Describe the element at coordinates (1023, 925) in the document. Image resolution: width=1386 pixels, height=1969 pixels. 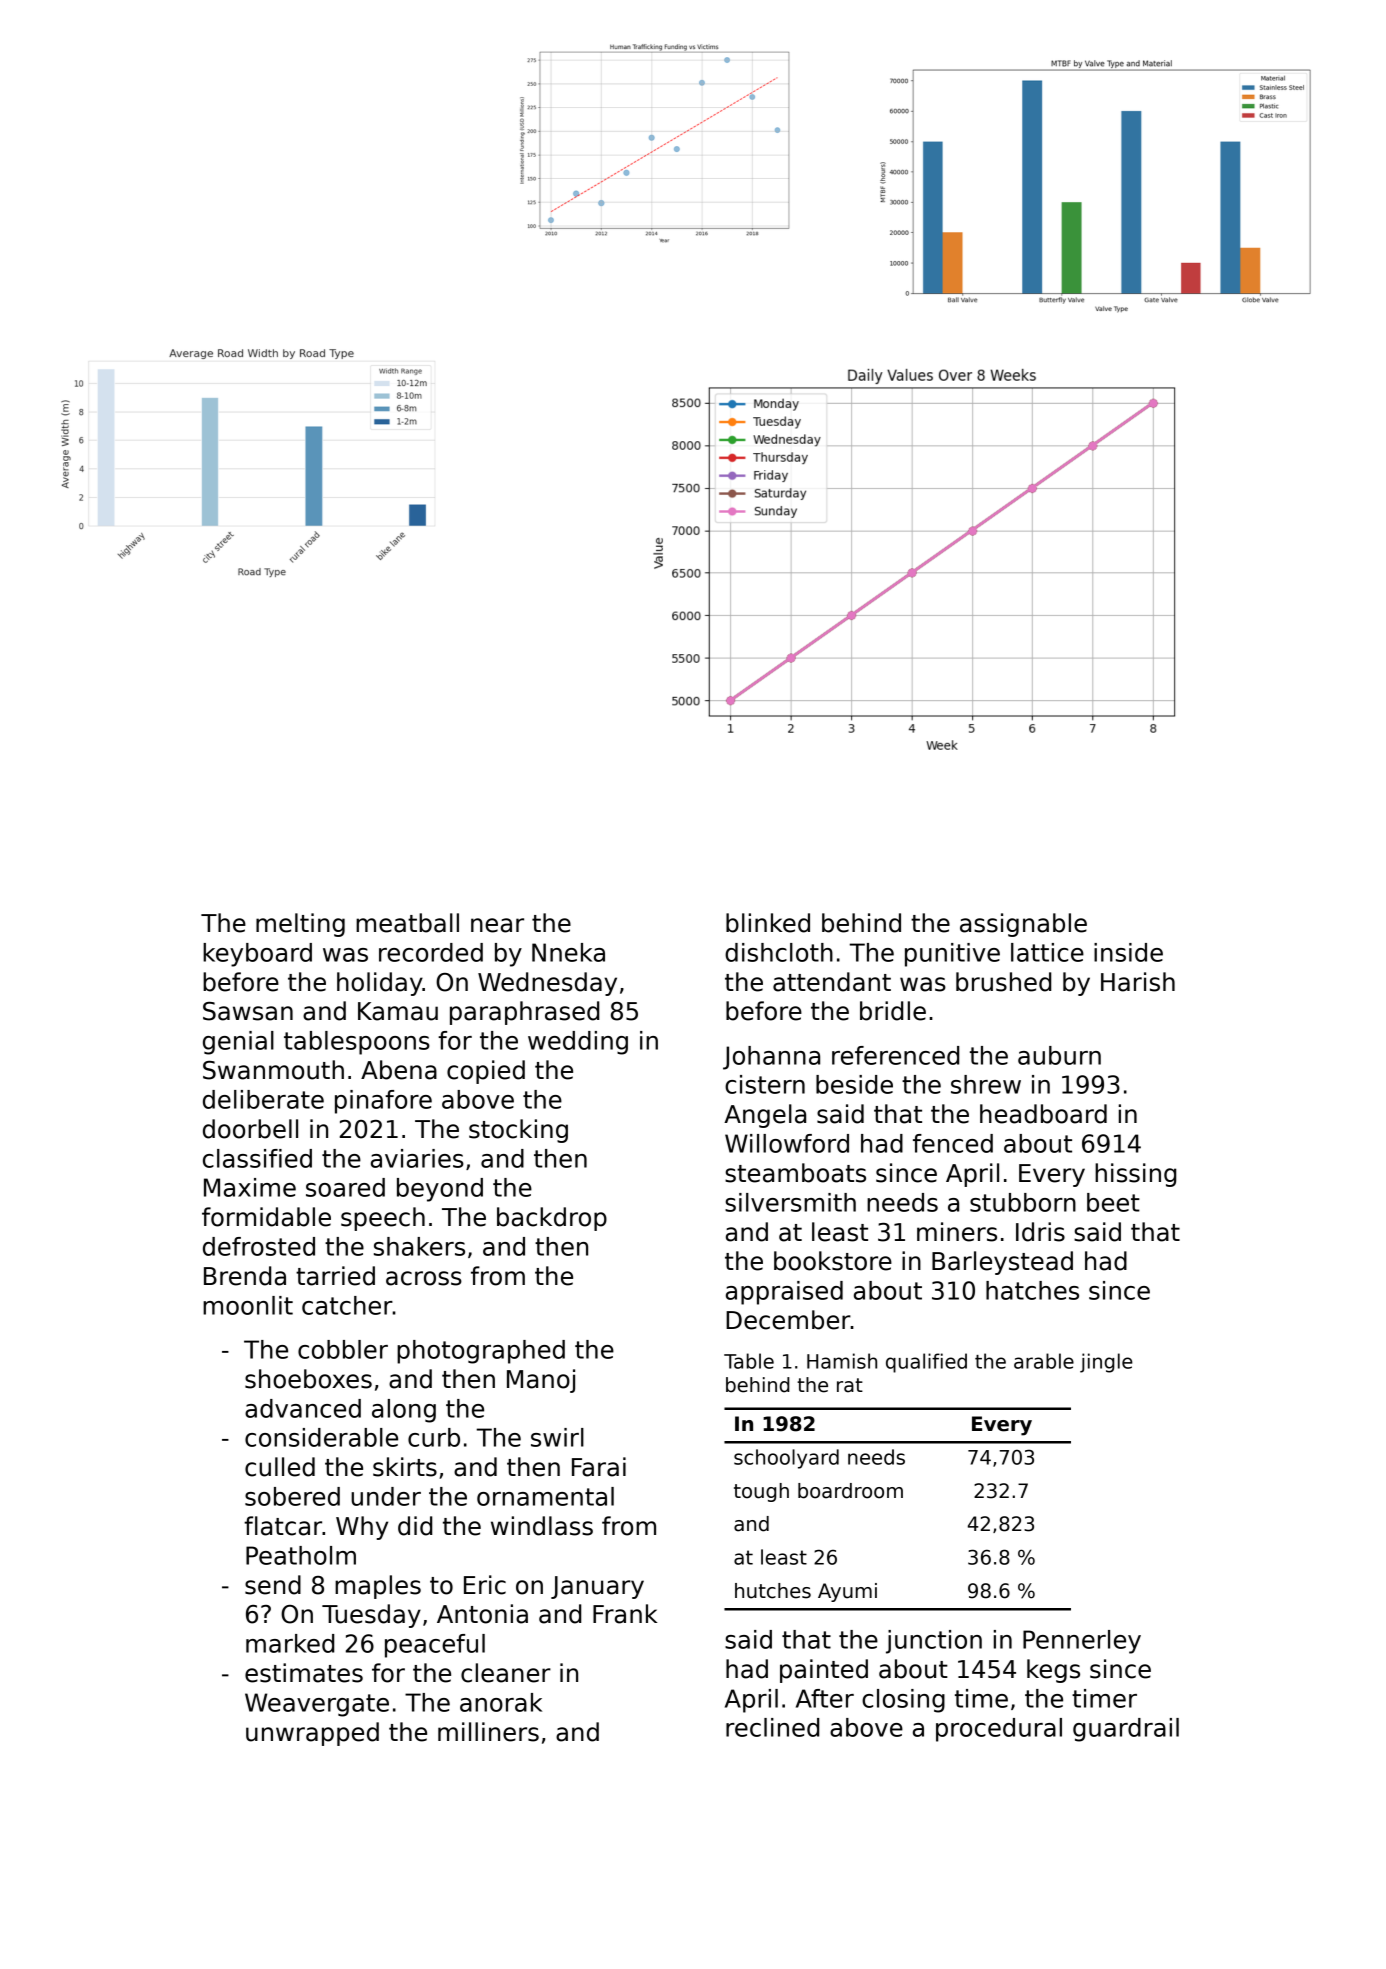
I see `assignable` at that location.
